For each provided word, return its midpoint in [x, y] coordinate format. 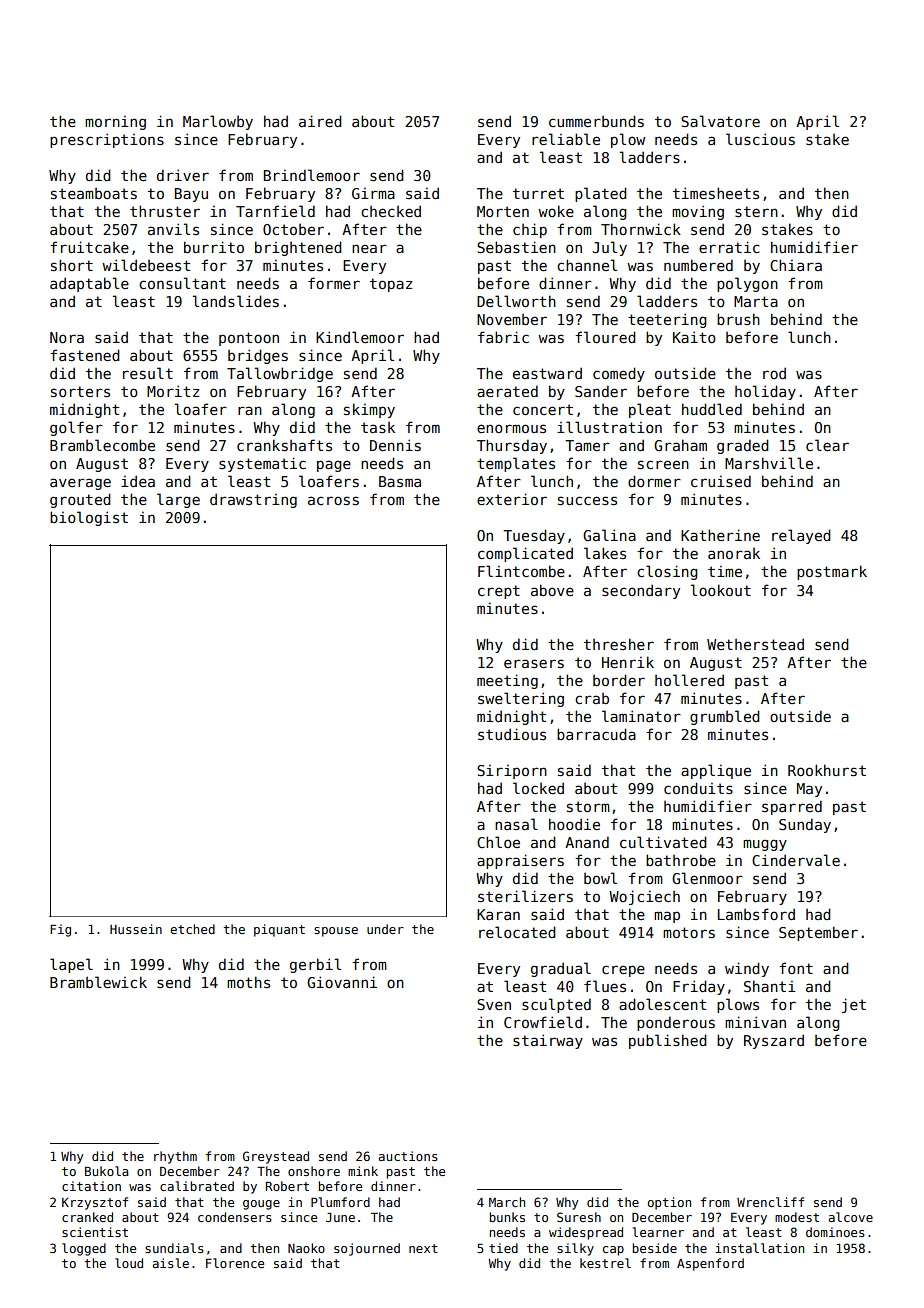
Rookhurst [827, 770]
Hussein [136, 929]
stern [756, 211]
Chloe [498, 842]
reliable [566, 139]
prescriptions [107, 140]
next [423, 1248]
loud [129, 1263]
